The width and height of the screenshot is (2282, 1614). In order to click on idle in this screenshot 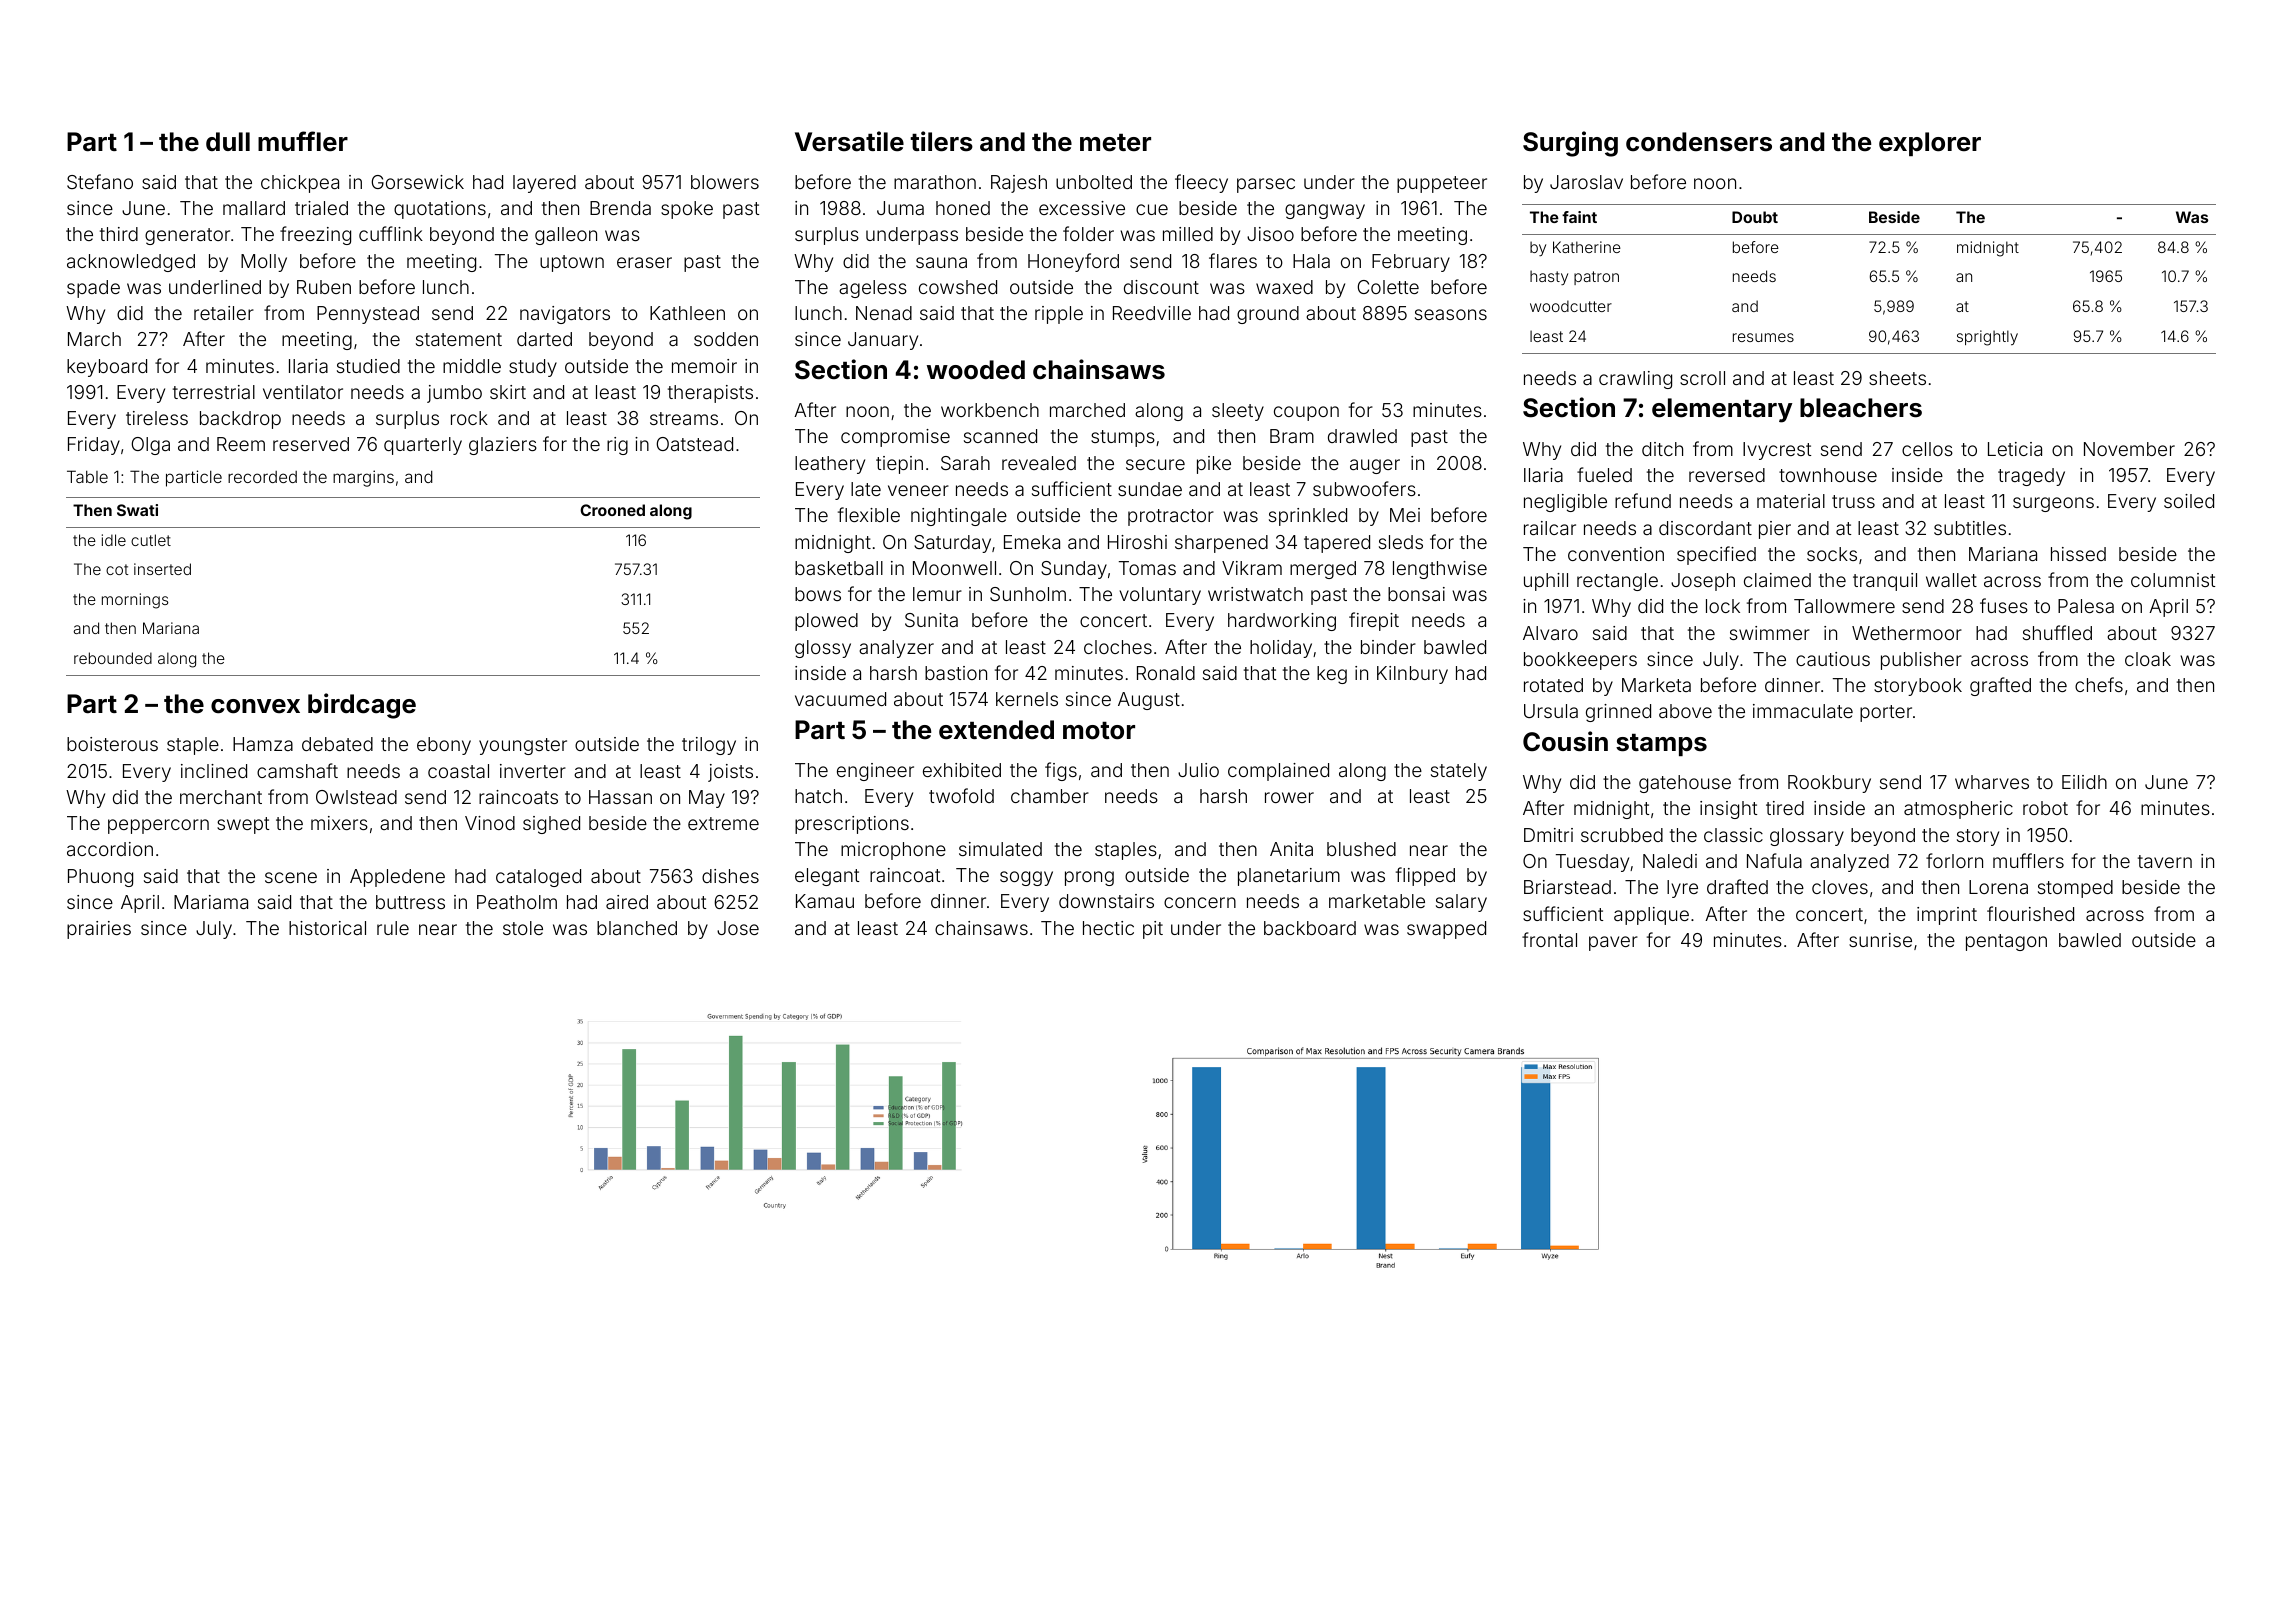, I will do `click(114, 540)`.
